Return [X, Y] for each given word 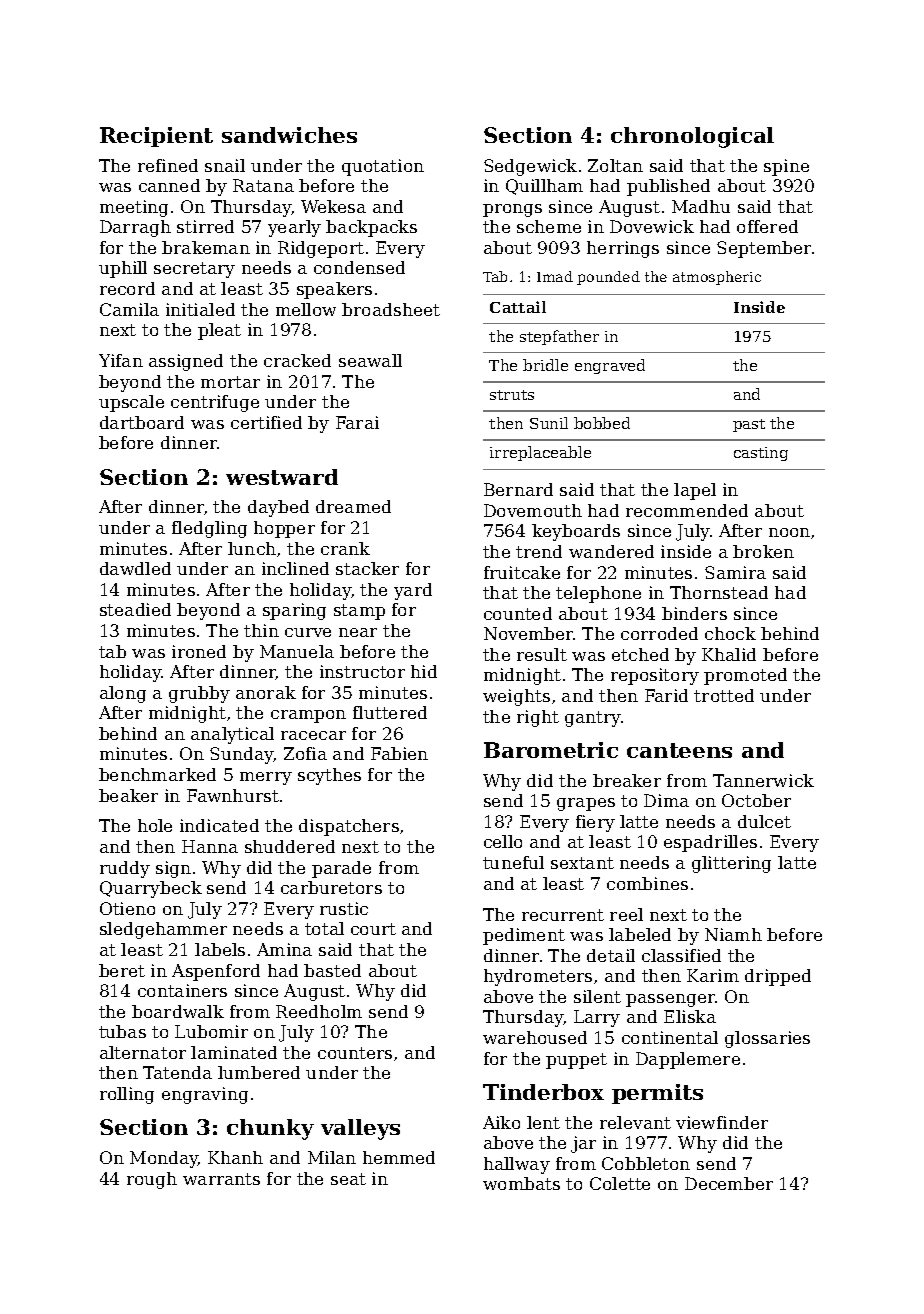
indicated [219, 825]
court [373, 929]
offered [767, 226]
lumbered [259, 1072]
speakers [334, 290]
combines [647, 883]
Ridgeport [321, 249]
